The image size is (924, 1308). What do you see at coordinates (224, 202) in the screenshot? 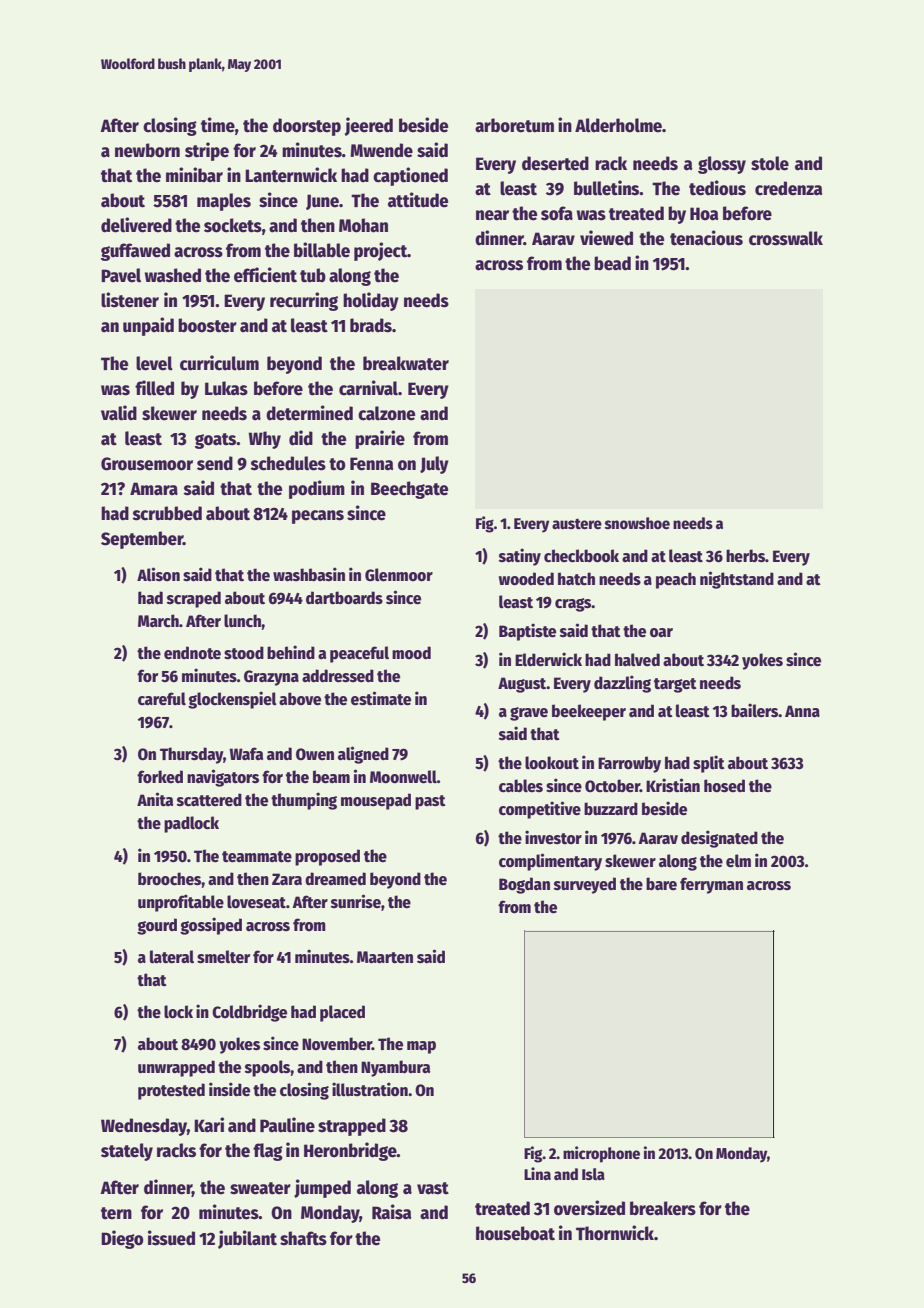
I see `maples` at bounding box center [224, 202].
